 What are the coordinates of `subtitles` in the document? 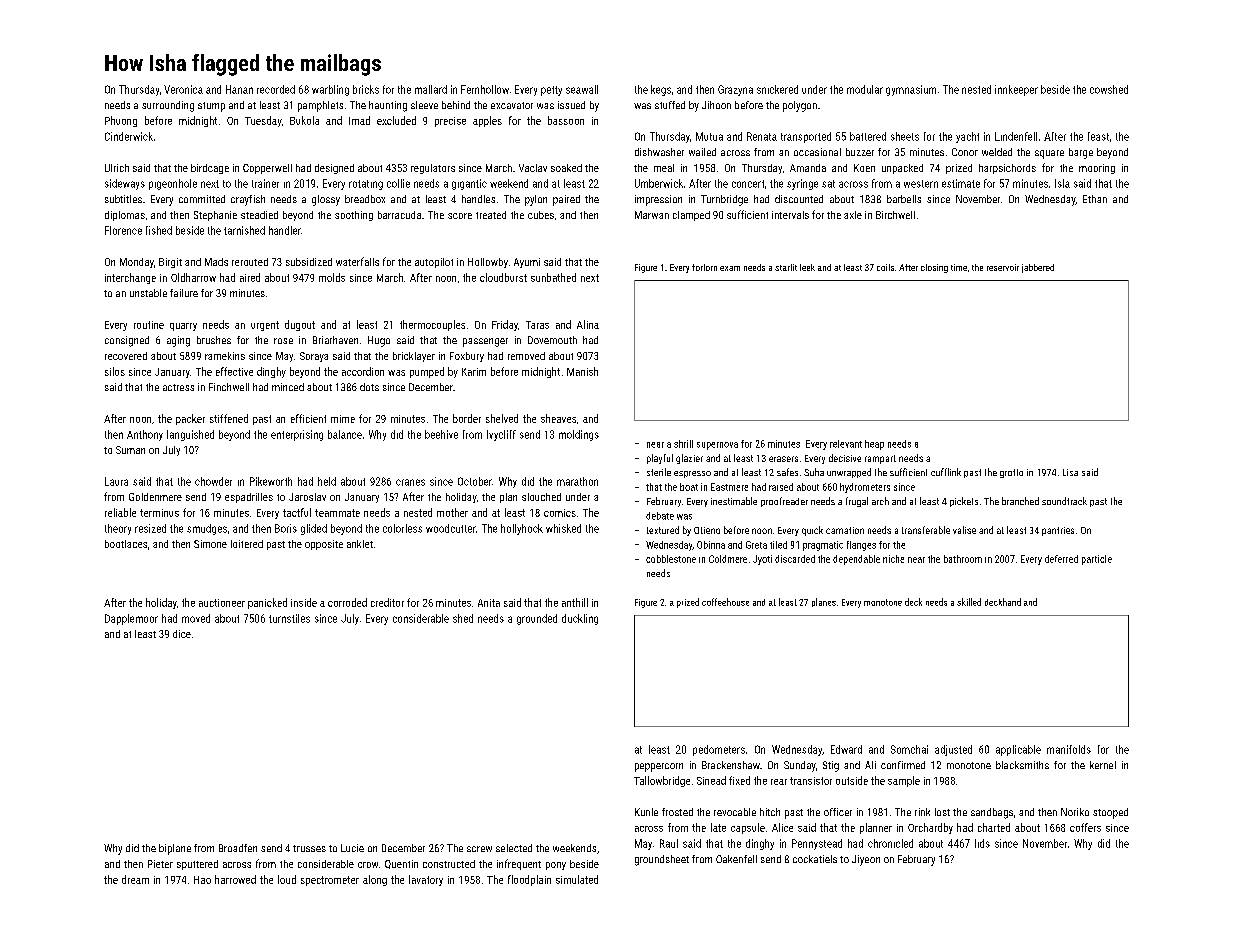 It's located at (123, 199).
